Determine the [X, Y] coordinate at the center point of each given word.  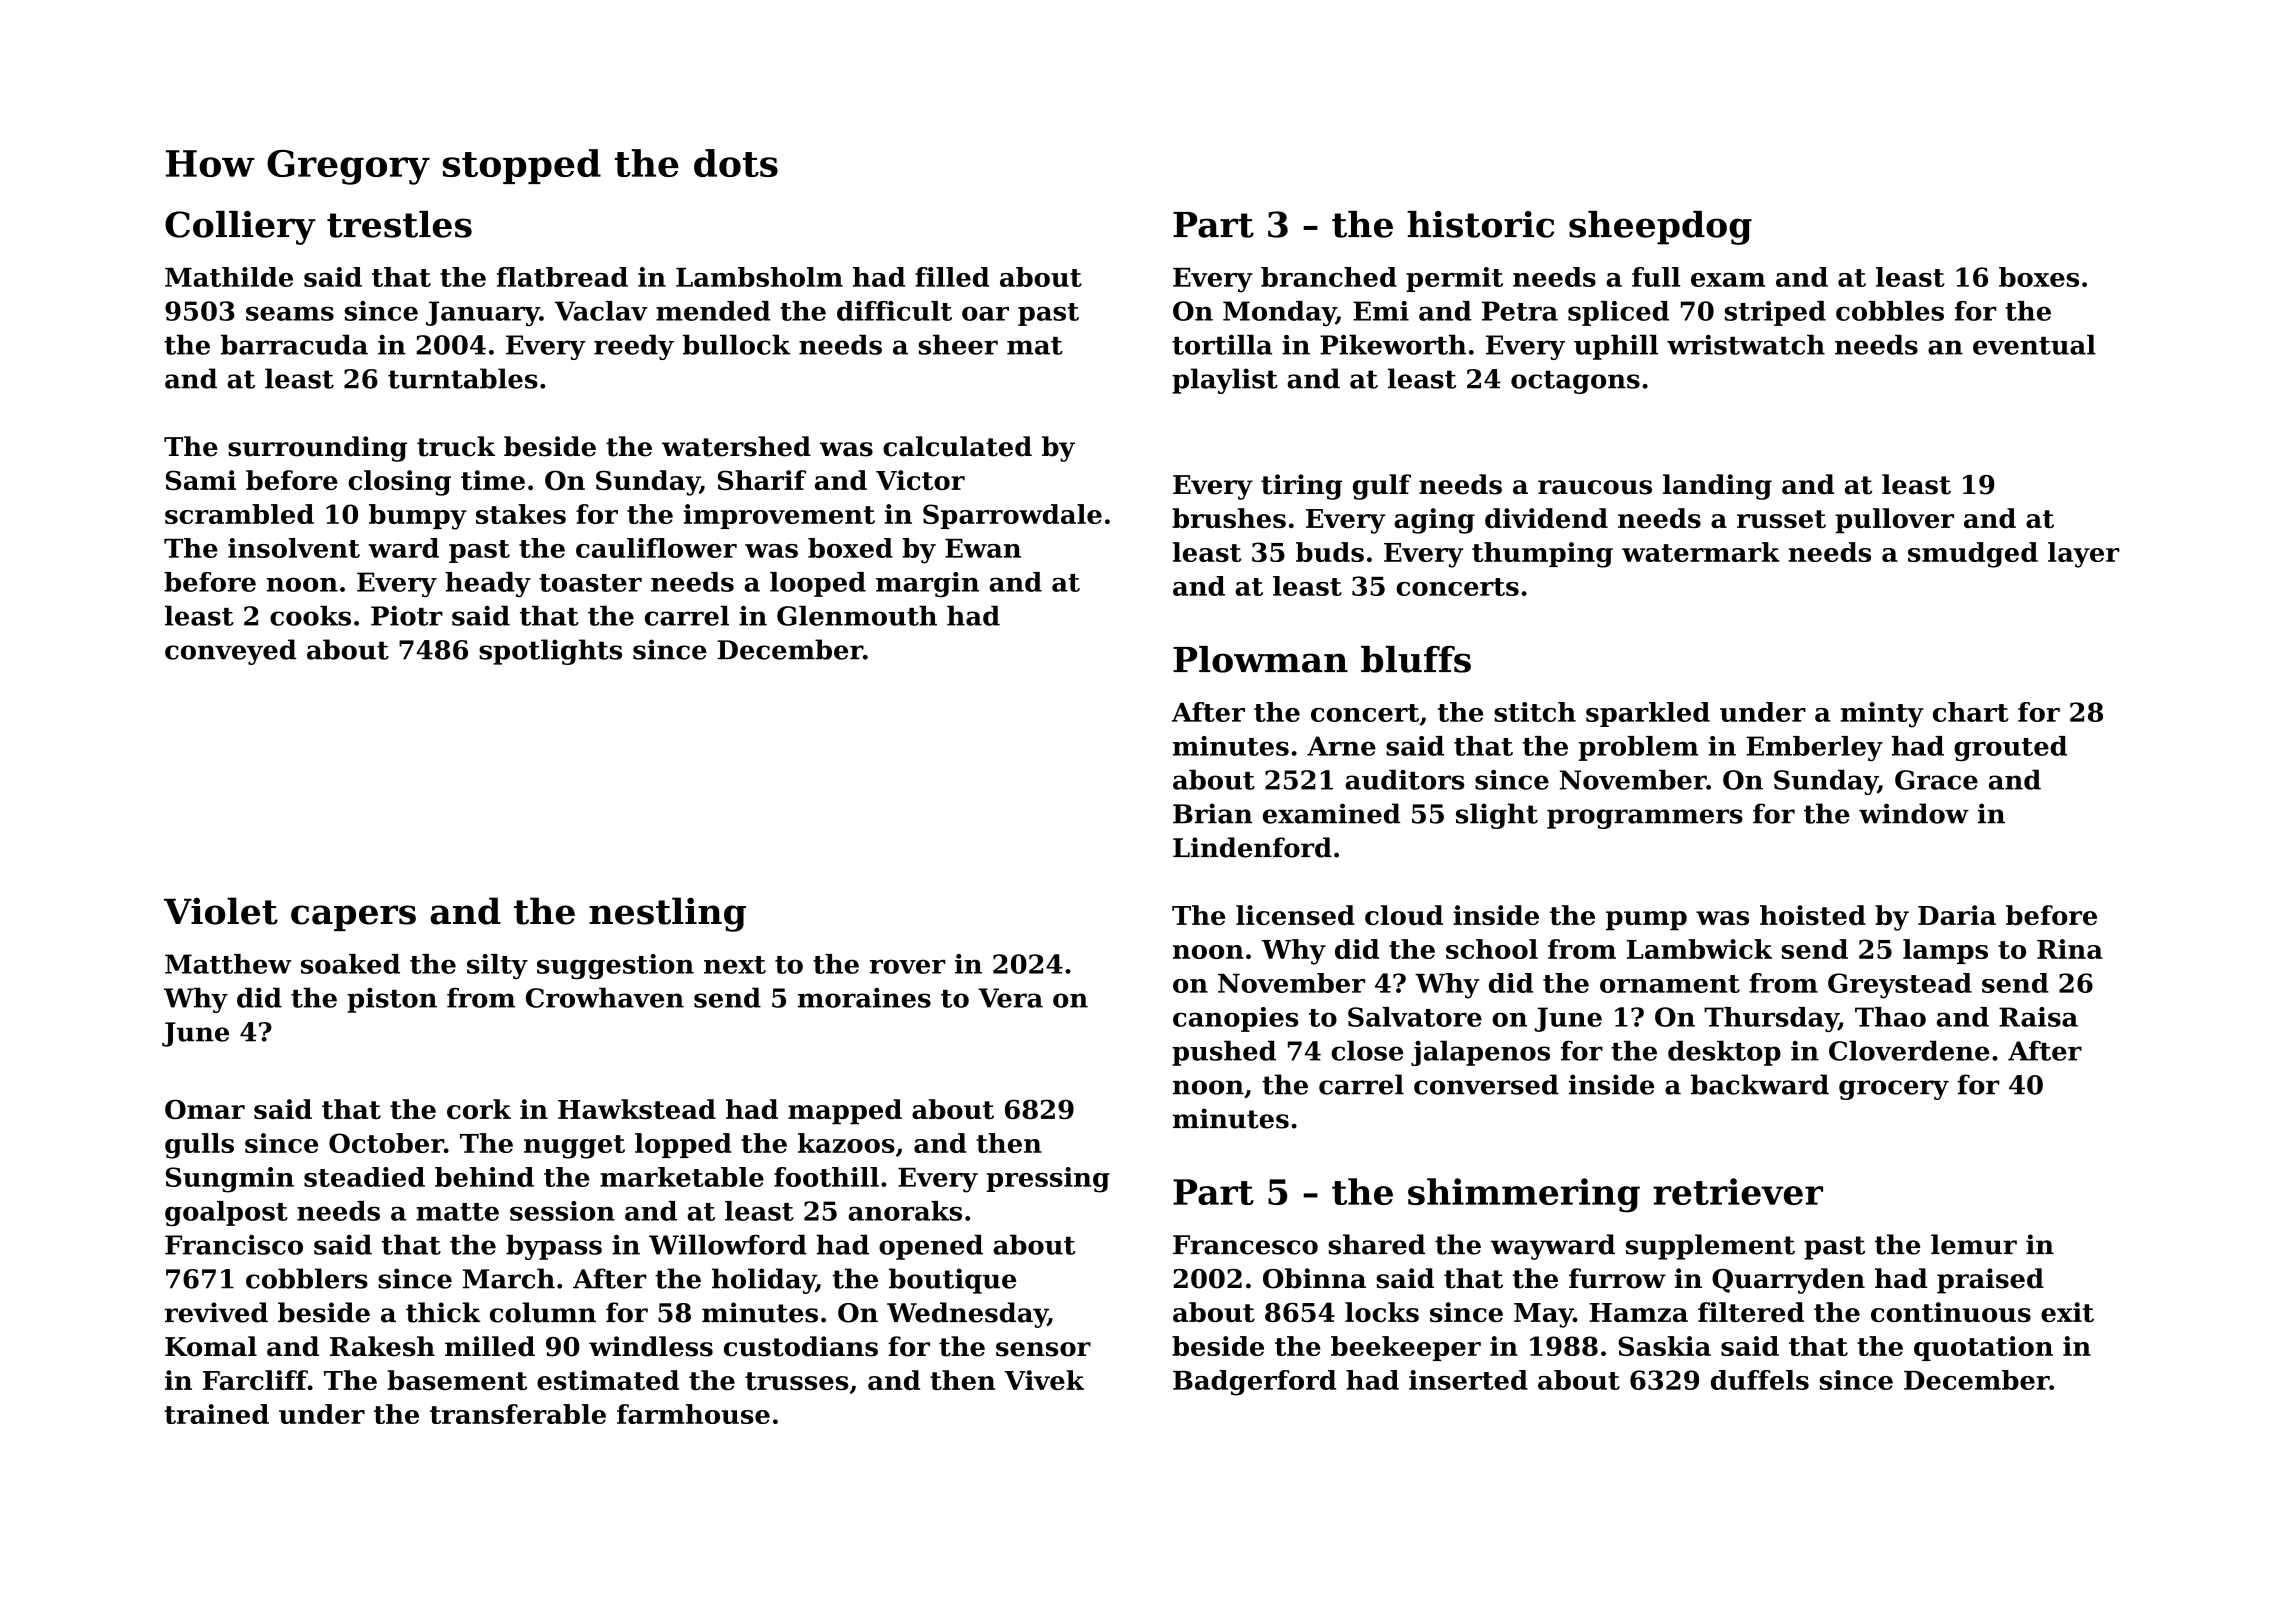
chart [1971, 712]
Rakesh [382, 1346]
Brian [1212, 813]
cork [479, 1109]
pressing [1048, 1180]
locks [1382, 1312]
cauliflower [656, 548]
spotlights [550, 652]
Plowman [1260, 659]
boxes [2039, 277]
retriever [1738, 1191]
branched [1329, 277]
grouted [2010, 748]
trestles [399, 224]
